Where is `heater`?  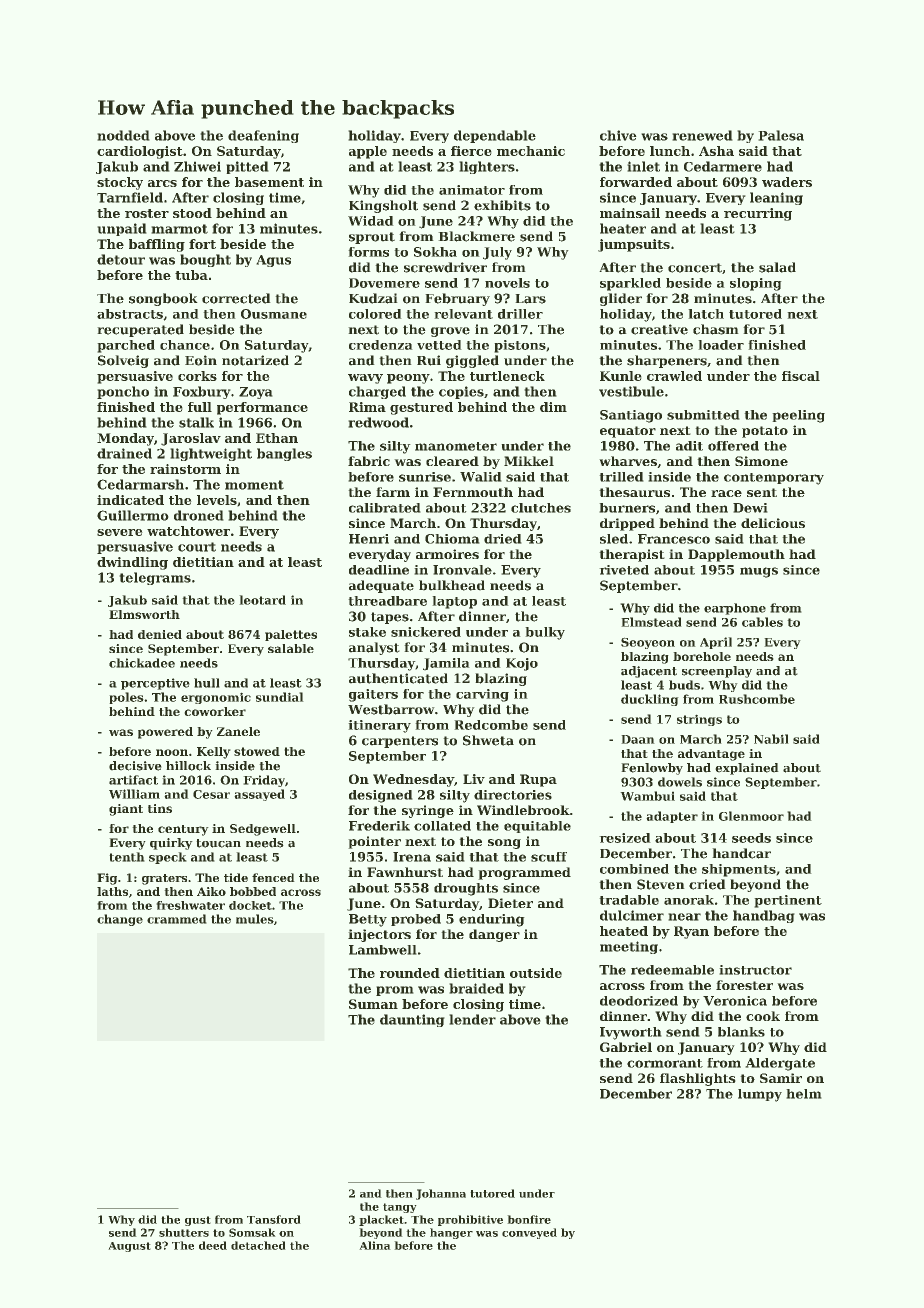 heater is located at coordinates (623, 228).
